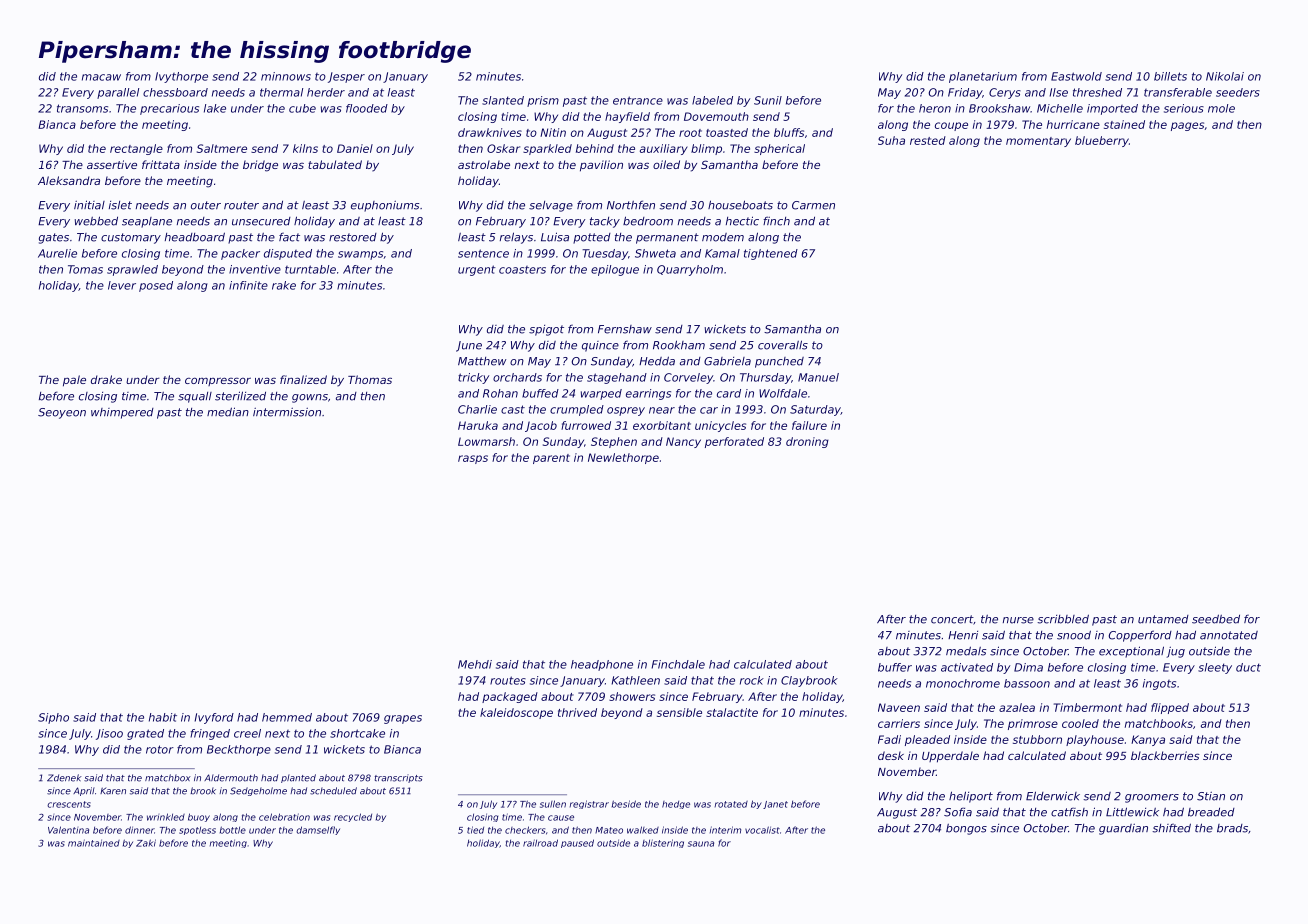  Describe the element at coordinates (355, 148) in the screenshot. I see `Daniel` at that location.
